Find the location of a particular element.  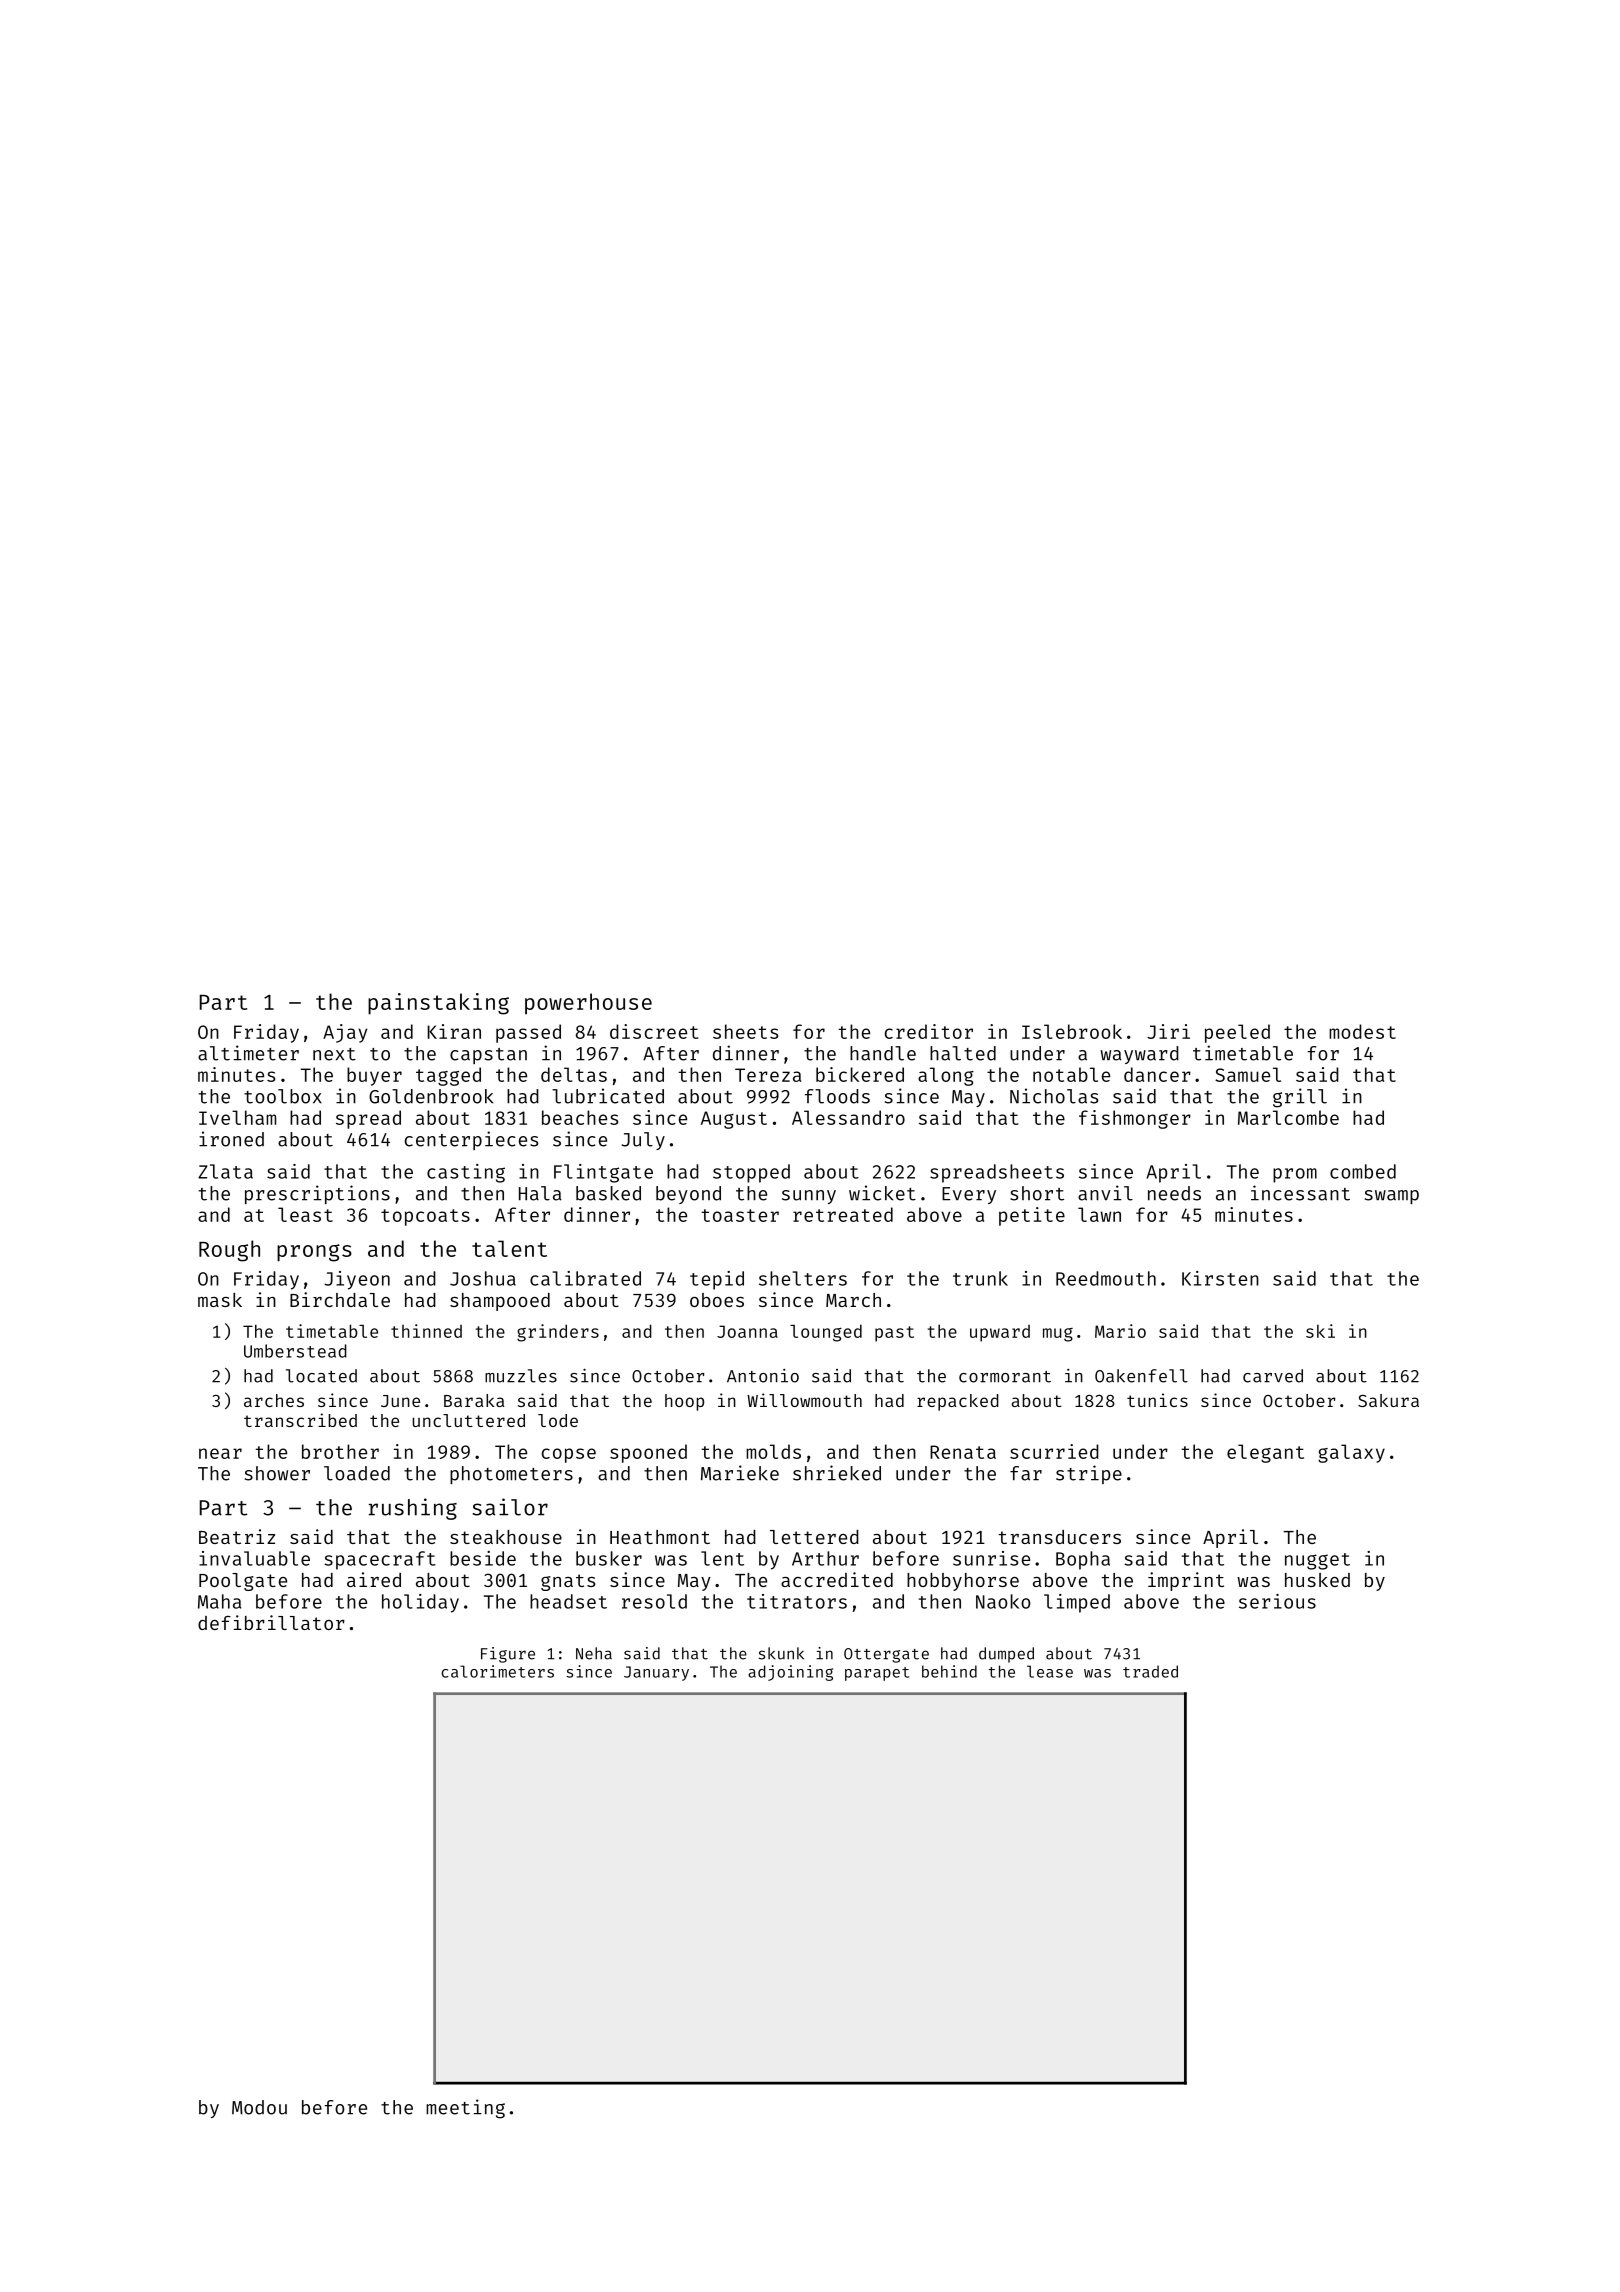

nugget is located at coordinates (1317, 1561).
